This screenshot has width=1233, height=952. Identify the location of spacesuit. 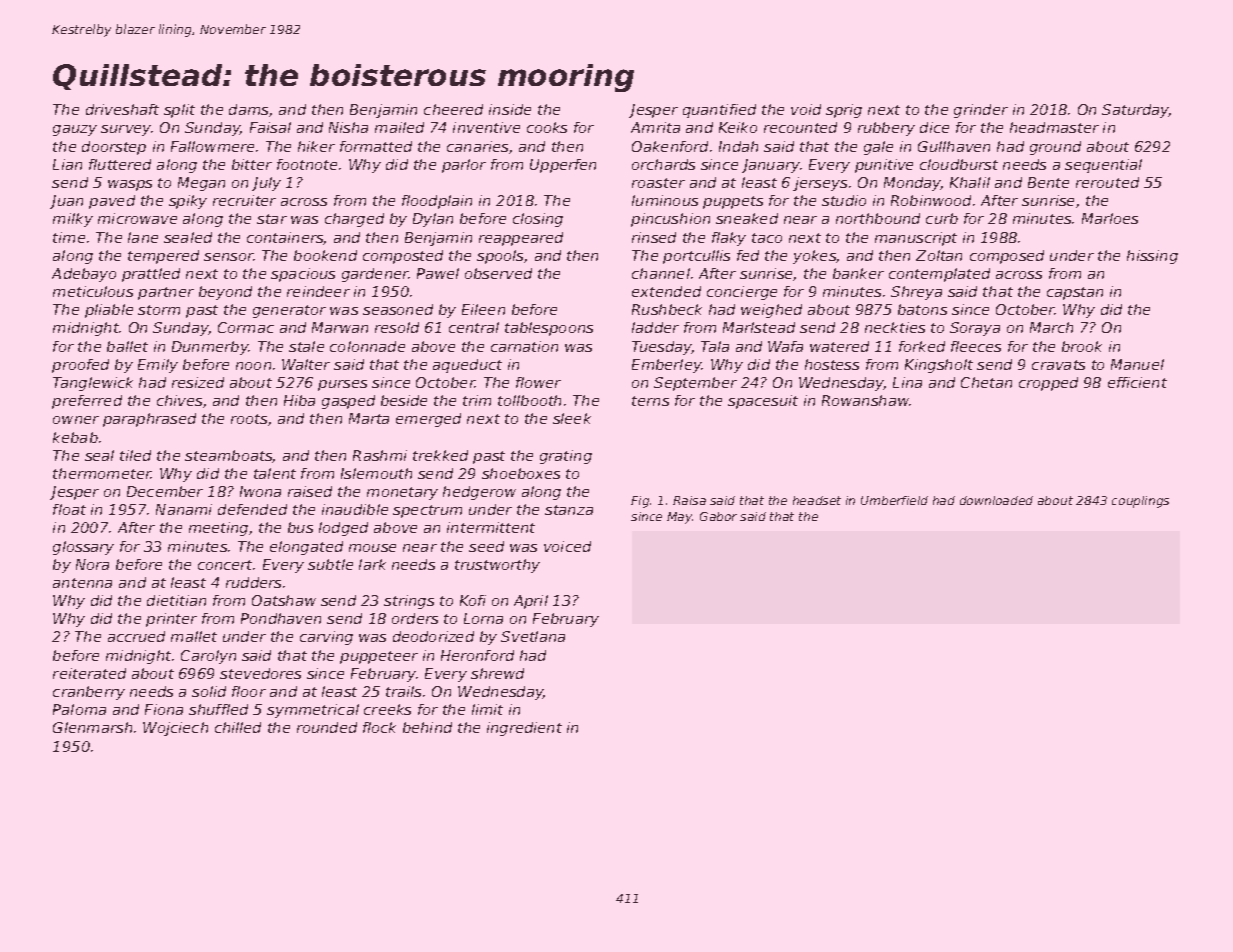
(763, 402).
